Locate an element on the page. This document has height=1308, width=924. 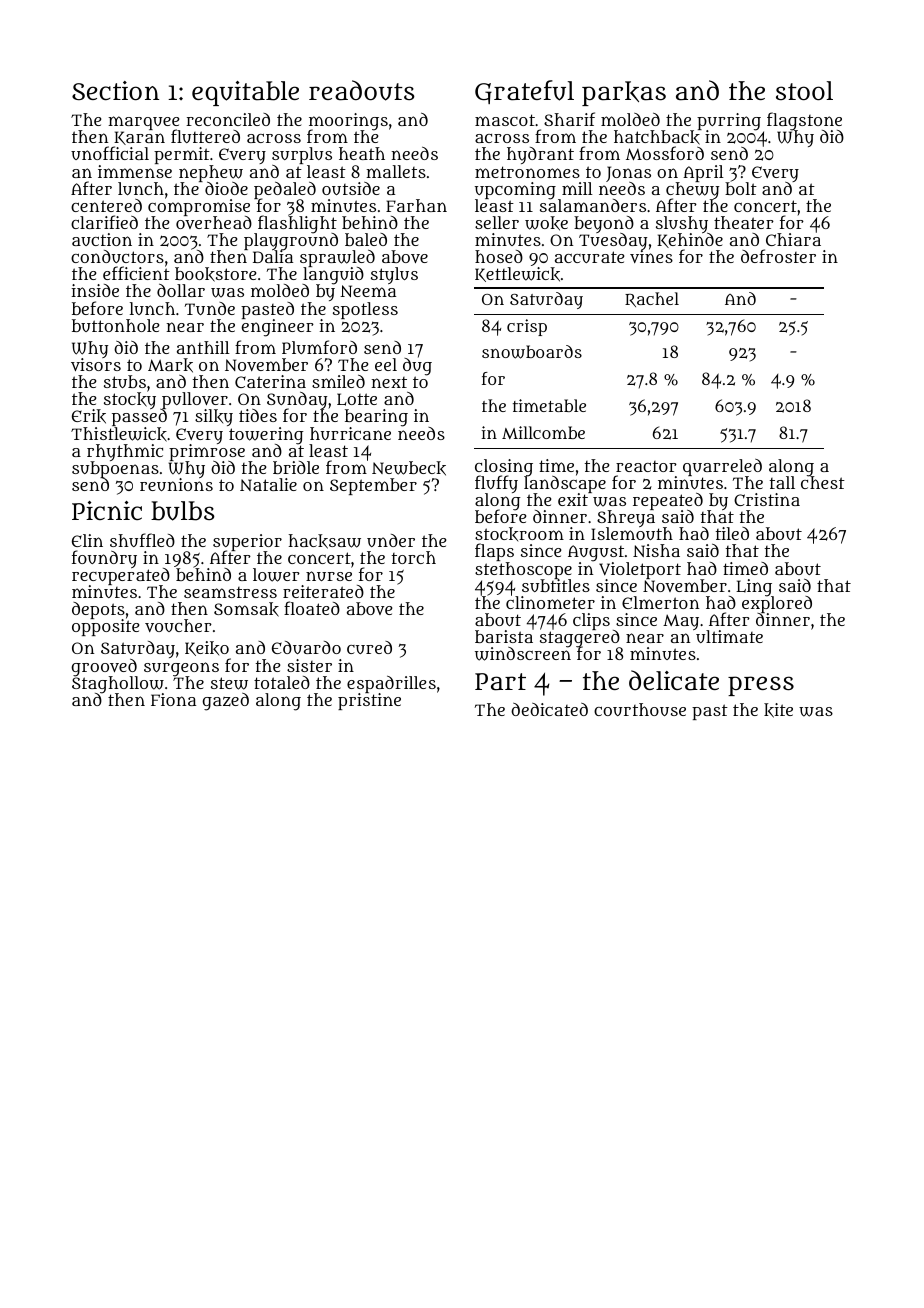
stool is located at coordinates (804, 90).
